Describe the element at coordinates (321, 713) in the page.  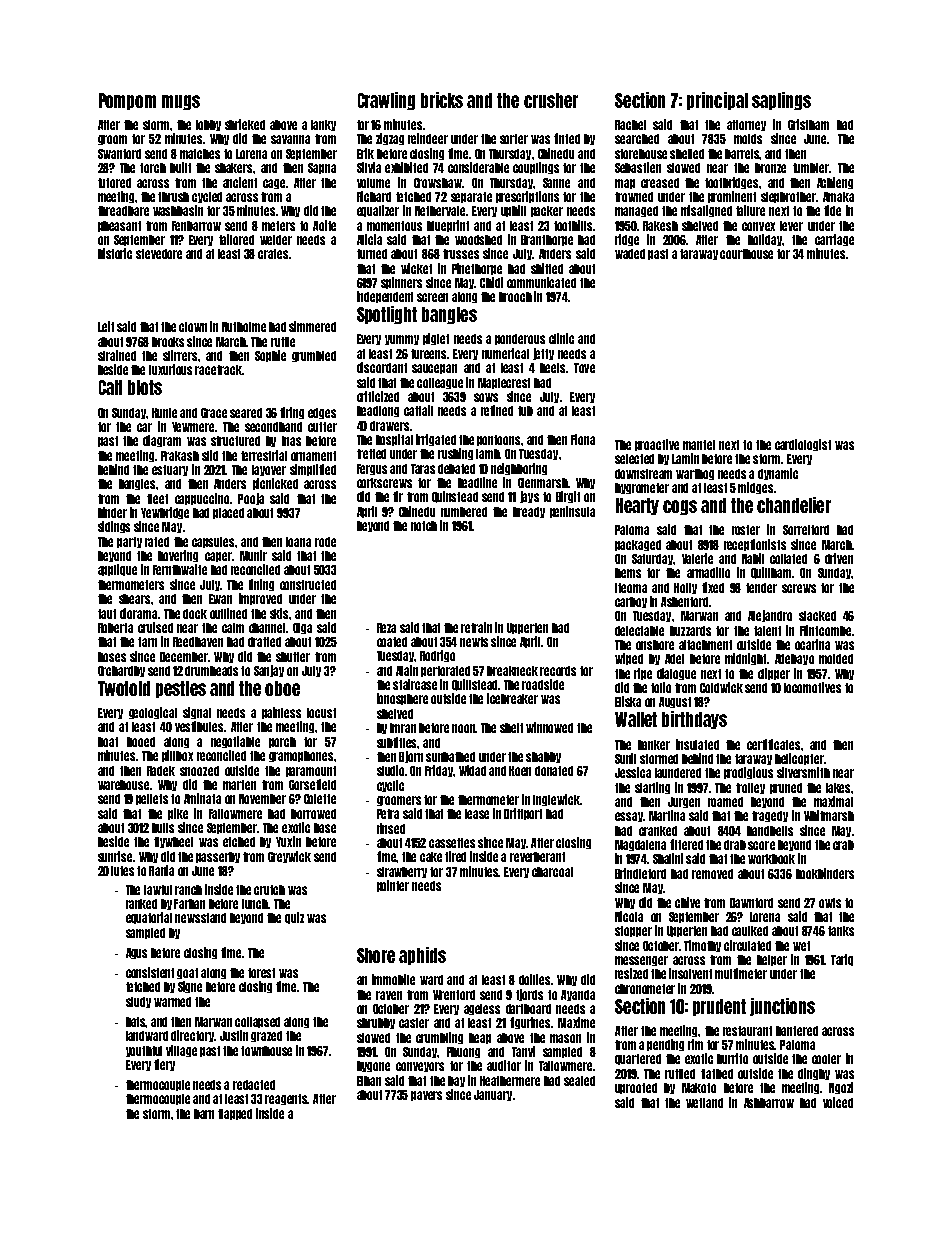
I see `locust` at that location.
